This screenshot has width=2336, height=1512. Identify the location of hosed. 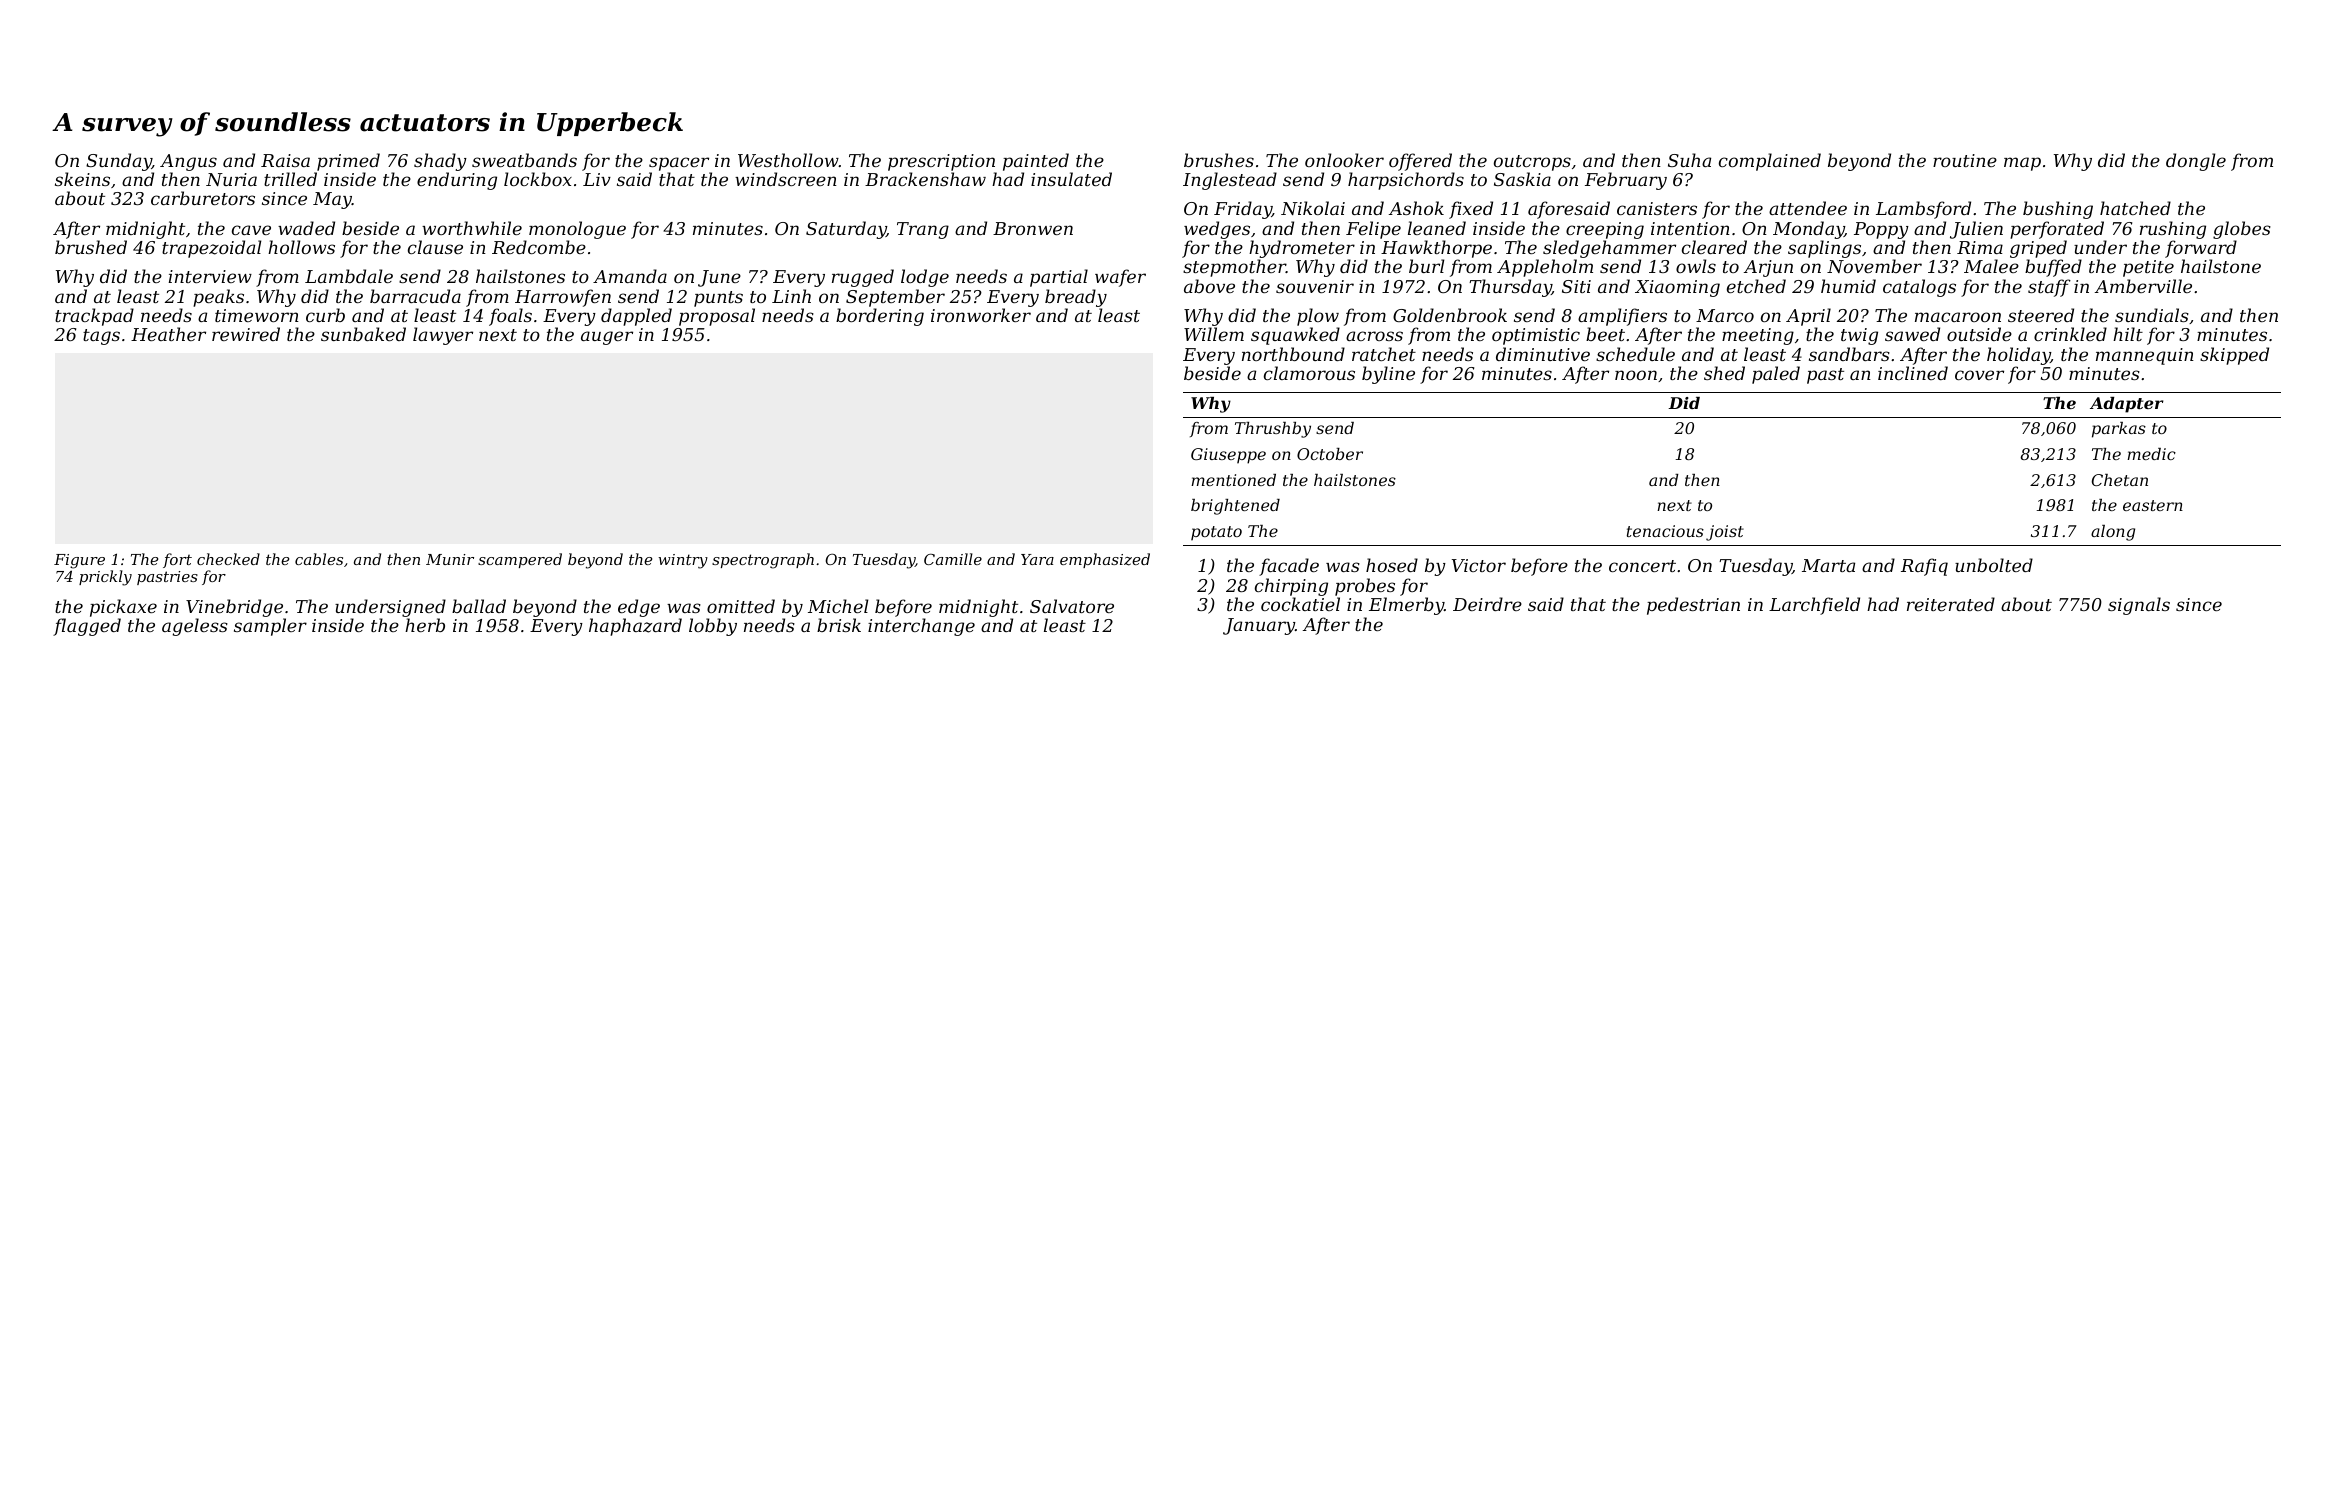
(1392, 565).
